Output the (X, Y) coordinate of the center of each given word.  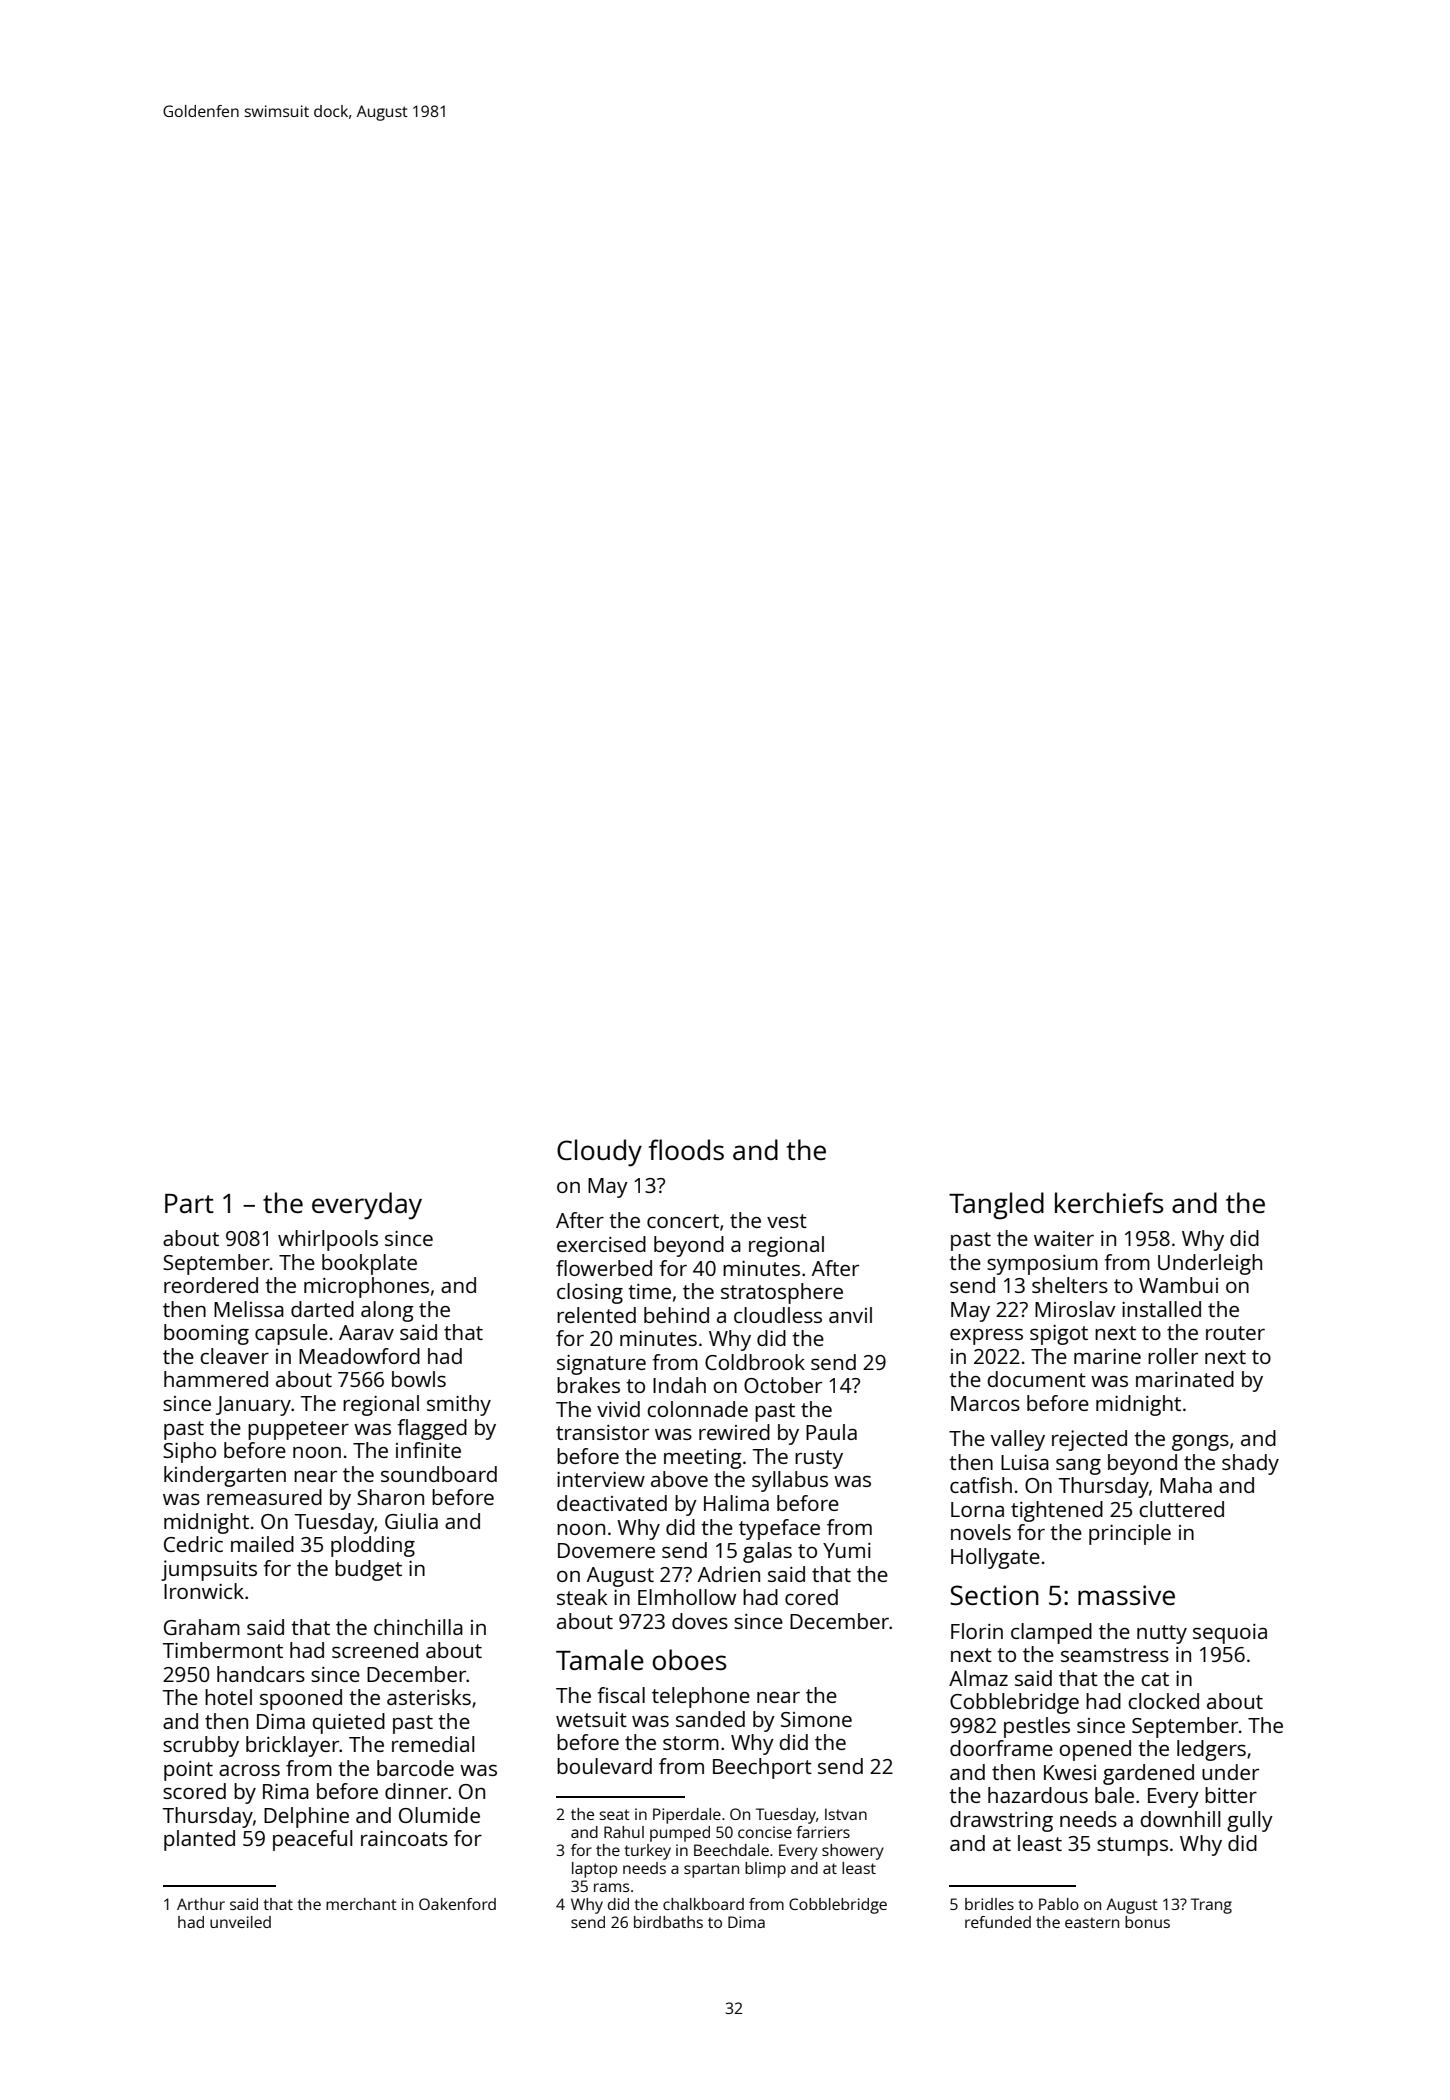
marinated (1185, 1379)
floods (686, 1149)
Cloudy (599, 1153)
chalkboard (703, 1904)
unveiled (240, 1922)
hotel (228, 1697)
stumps (1132, 1846)
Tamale (600, 1659)
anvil (850, 1315)
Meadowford (359, 1356)
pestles (1037, 1727)
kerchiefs (1109, 1202)
